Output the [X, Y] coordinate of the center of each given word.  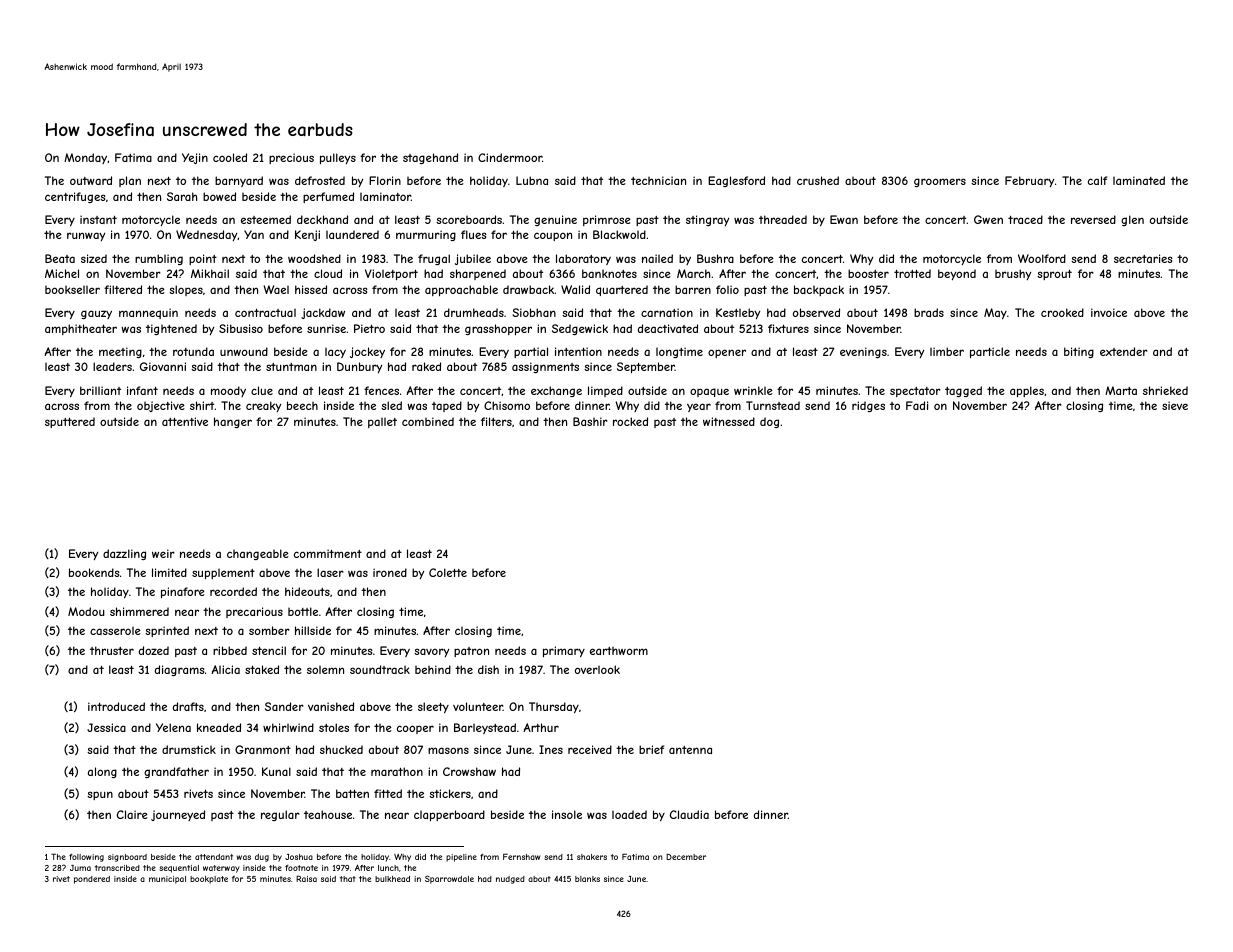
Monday [85, 158]
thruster [112, 650]
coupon [553, 236]
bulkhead [392, 879]
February [1029, 181]
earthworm [619, 651]
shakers [592, 857]
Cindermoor [510, 157]
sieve [1175, 405]
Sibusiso [241, 328]
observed [816, 312]
